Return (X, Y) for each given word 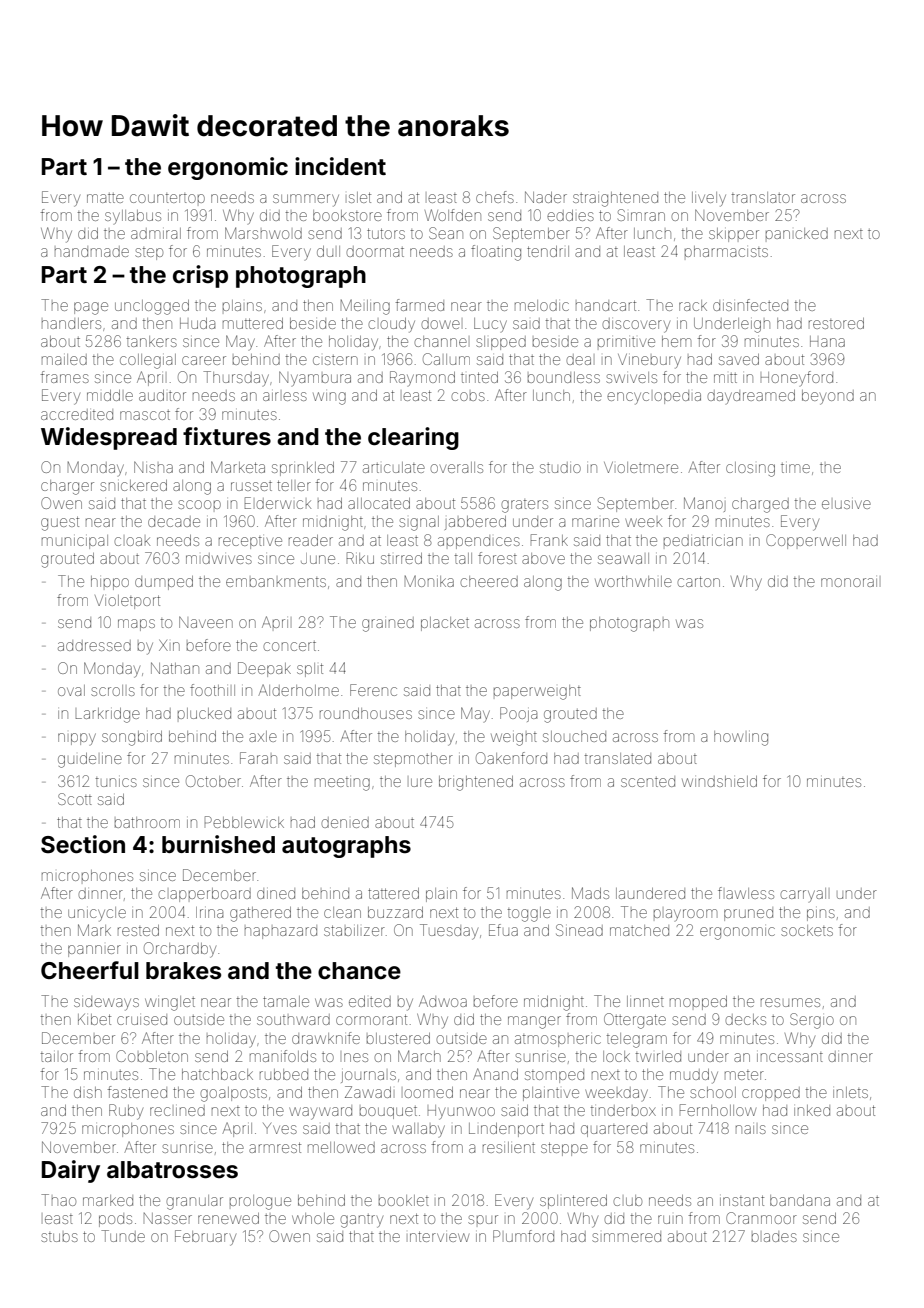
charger (67, 487)
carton (698, 581)
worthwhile (633, 581)
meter (744, 1075)
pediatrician (703, 540)
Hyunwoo (461, 1112)
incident (340, 166)
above (543, 558)
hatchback (217, 1074)
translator (763, 197)
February (205, 1238)
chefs (495, 197)
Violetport (127, 602)
